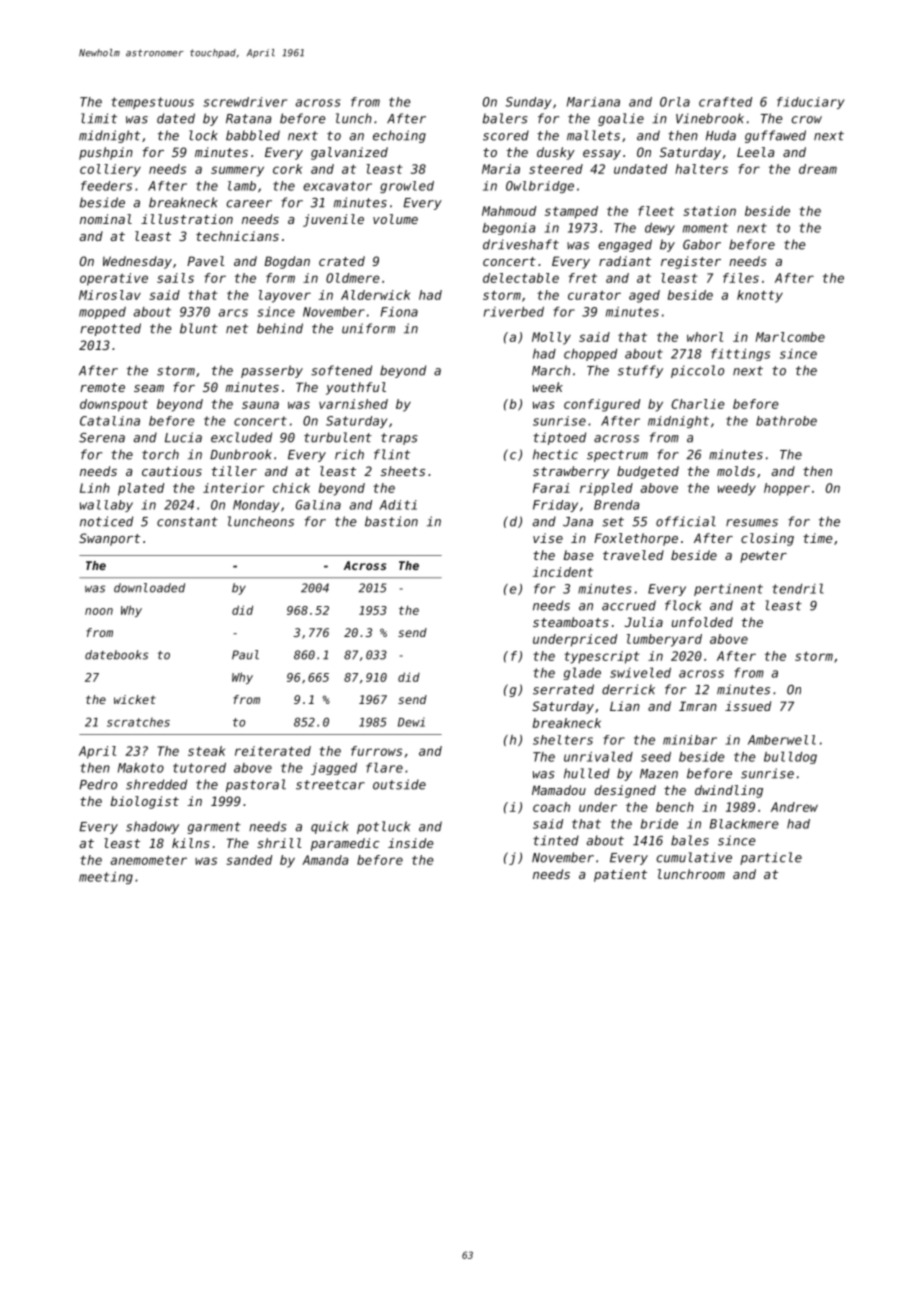  I want to click on Monday, so click(256, 506).
